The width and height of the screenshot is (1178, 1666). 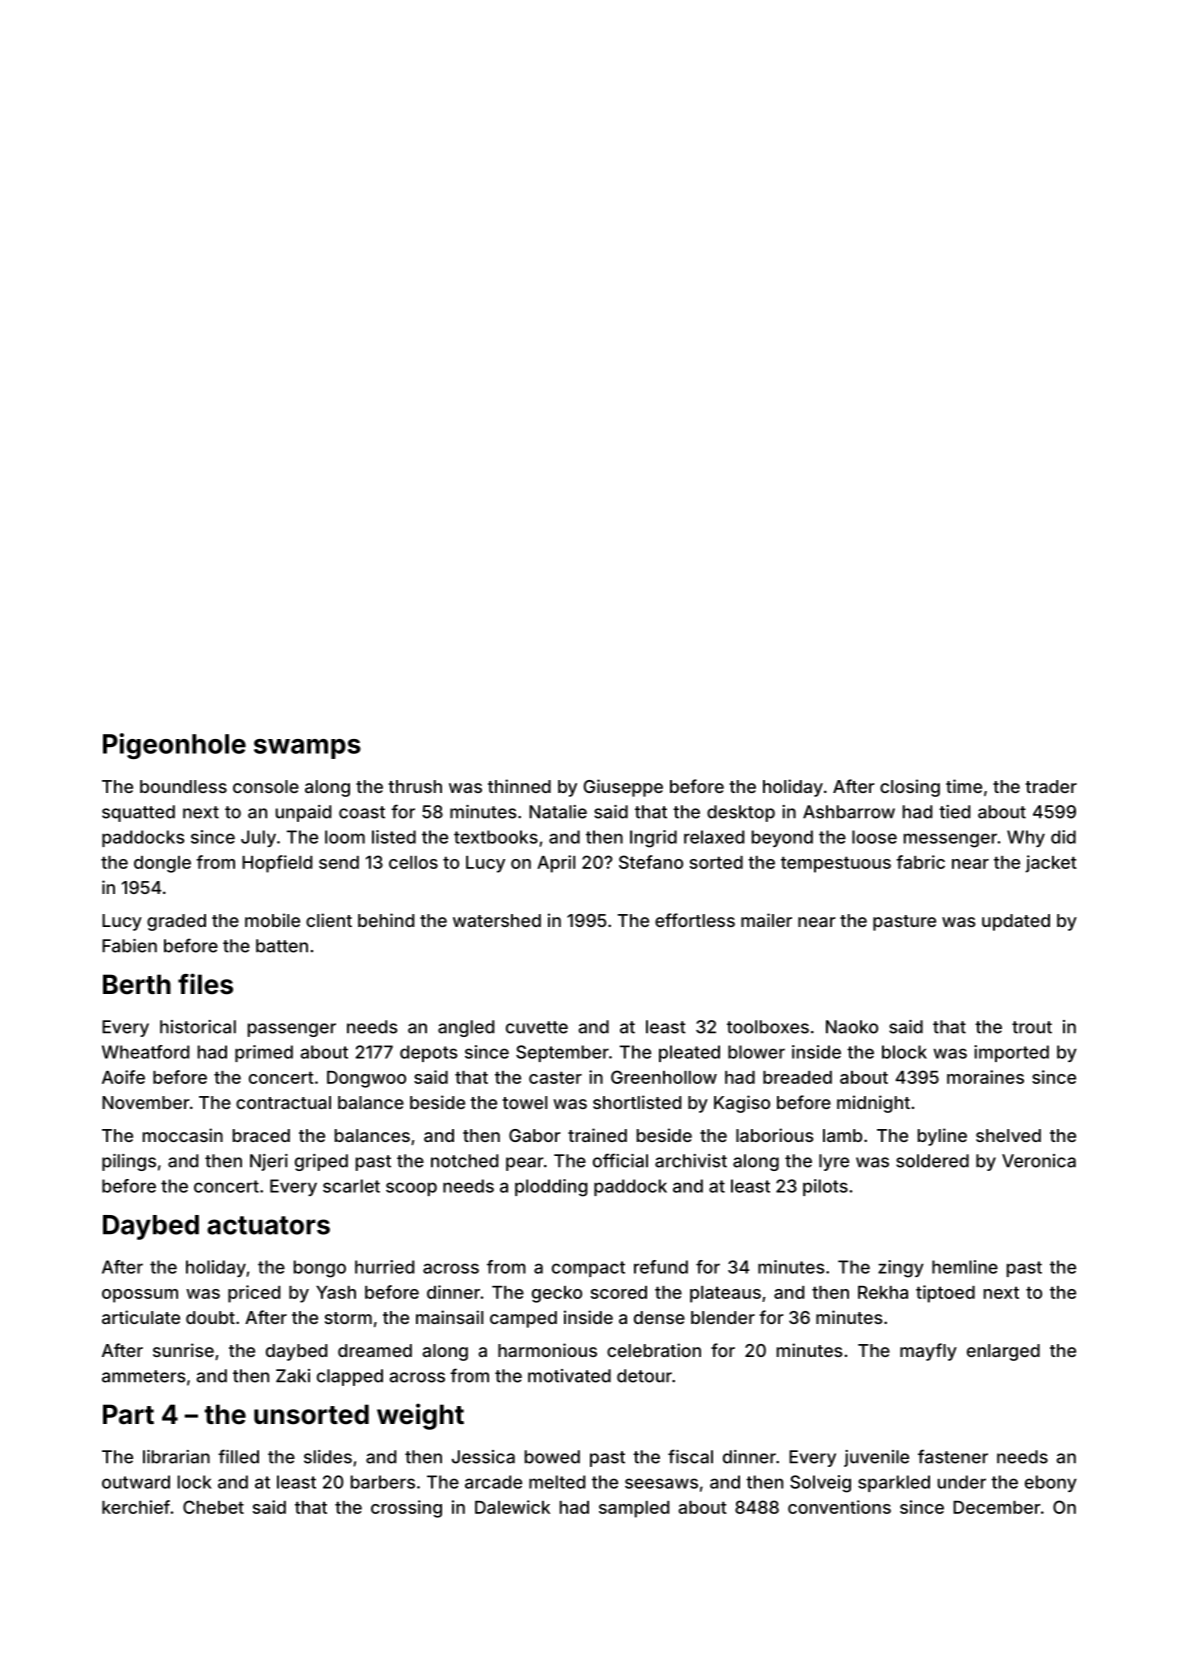 What do you see at coordinates (661, 1267) in the screenshot?
I see `refund` at bounding box center [661, 1267].
